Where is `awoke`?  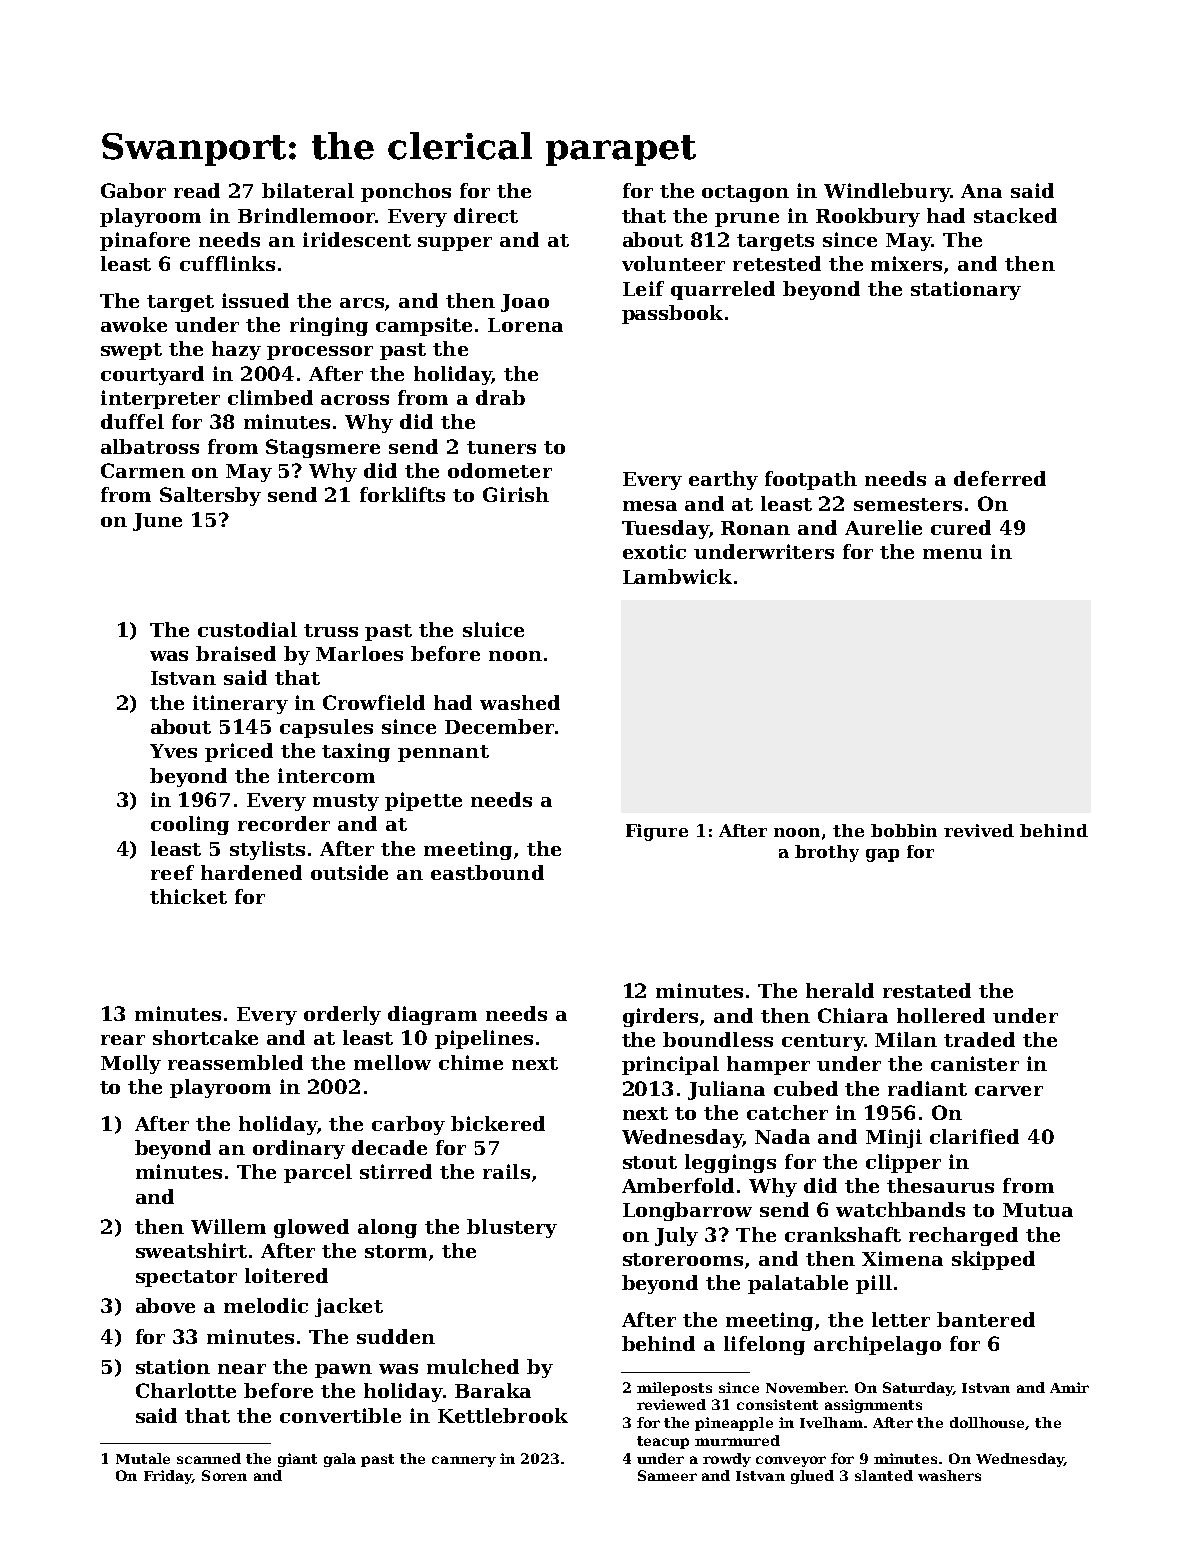 awoke is located at coordinates (134, 324).
